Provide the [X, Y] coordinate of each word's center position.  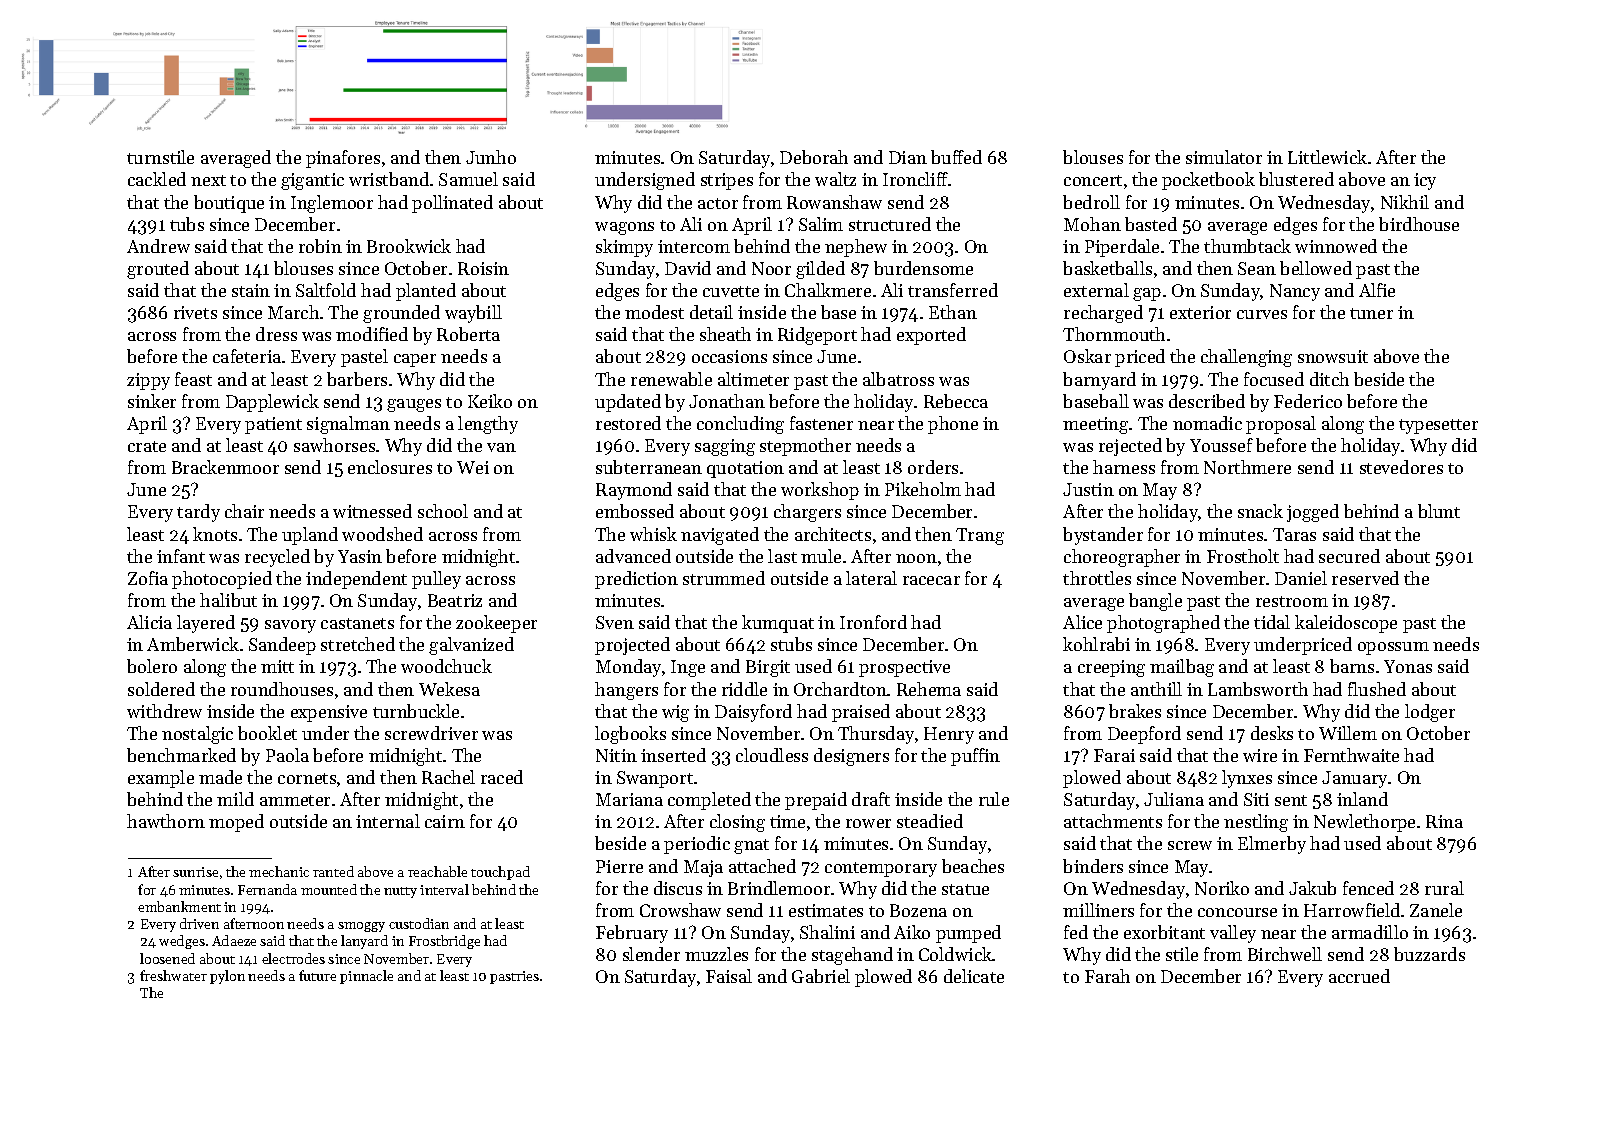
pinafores [343, 159]
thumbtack [1247, 246]
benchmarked [181, 755]
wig [675, 713]
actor [718, 203]
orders [933, 467]
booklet [267, 733]
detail [711, 312]
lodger [1430, 713]
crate [147, 446]
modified [372, 334]
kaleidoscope [1346, 624]
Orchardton [840, 689]
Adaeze [234, 940]
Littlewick [1327, 157]
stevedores [1401, 467]
